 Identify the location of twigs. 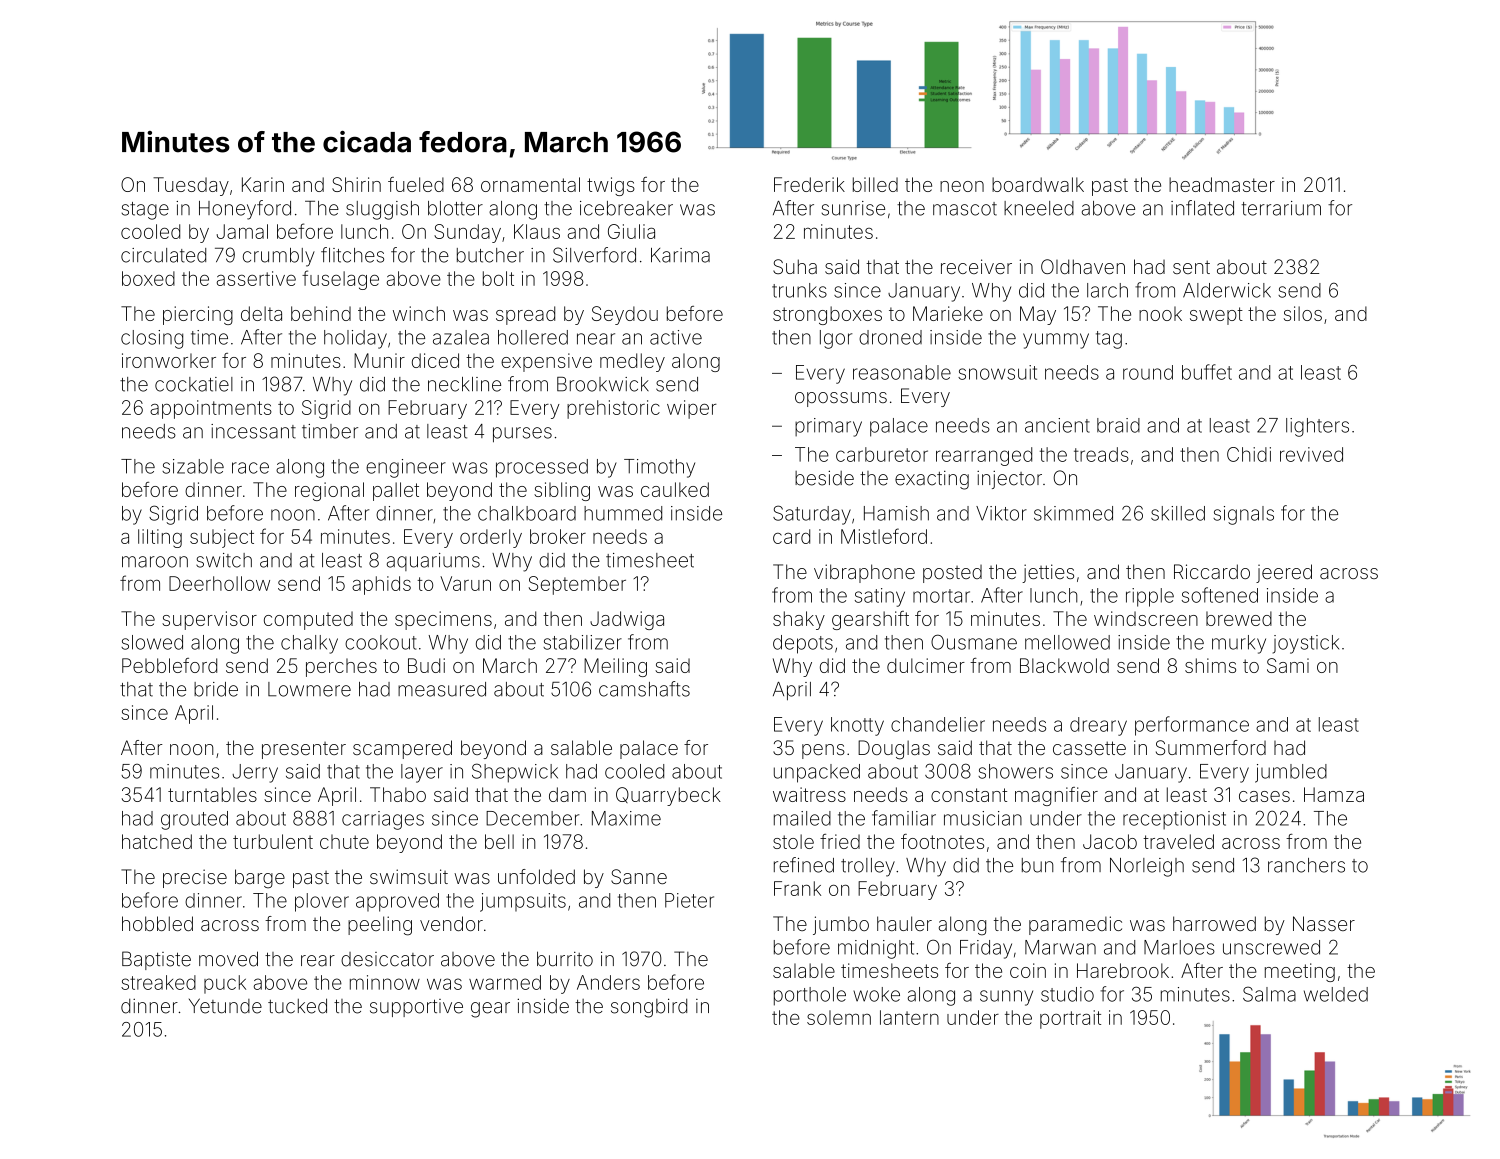
(611, 186).
